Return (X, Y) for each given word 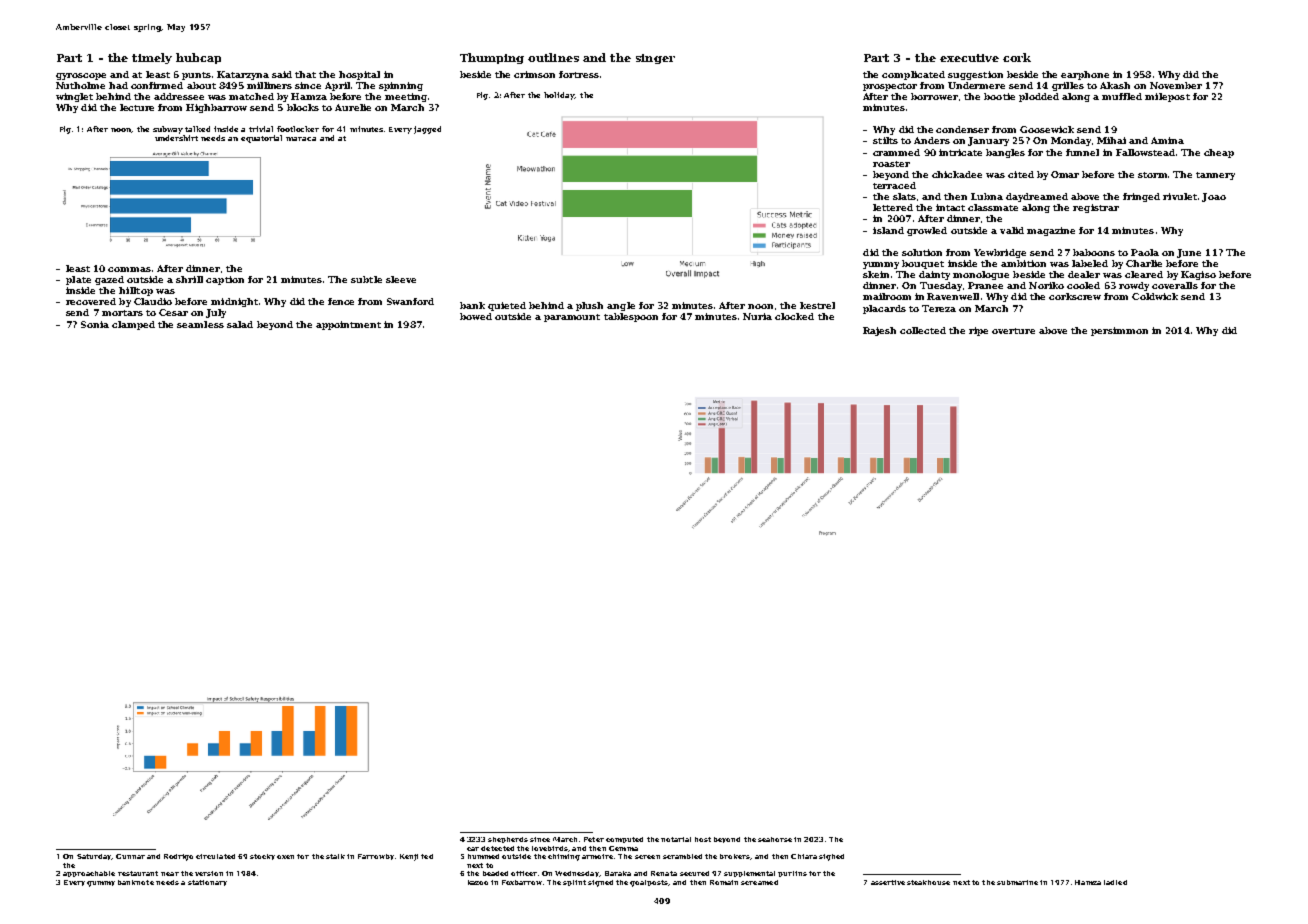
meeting (406, 97)
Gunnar (130, 856)
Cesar (173, 312)
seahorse (775, 839)
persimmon (1119, 331)
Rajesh (879, 331)
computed (624, 840)
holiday (559, 96)
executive (969, 58)
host (703, 839)
